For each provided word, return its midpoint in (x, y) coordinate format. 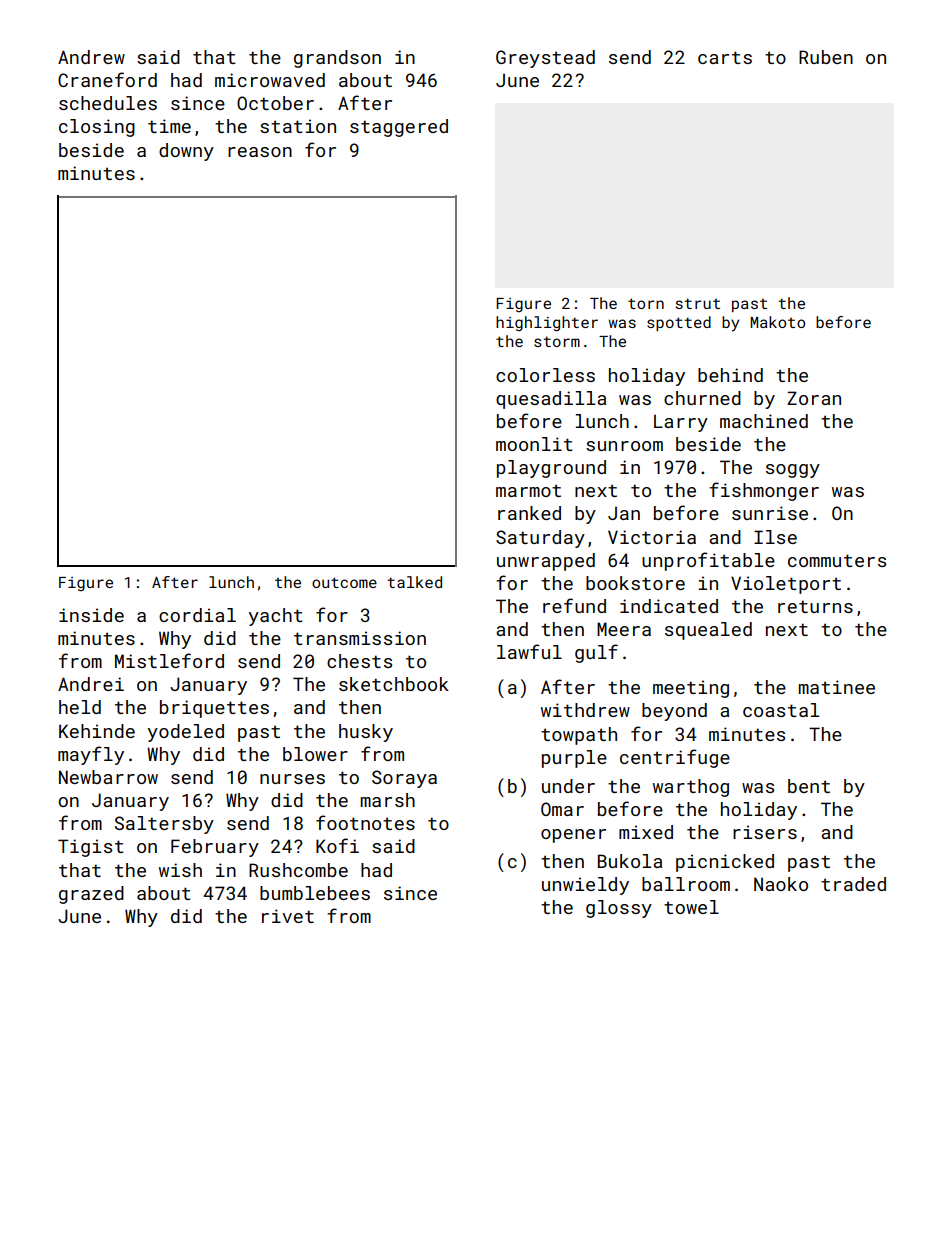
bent (809, 786)
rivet (288, 916)
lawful (529, 651)
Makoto (777, 322)
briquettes (214, 709)
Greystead (545, 59)
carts (725, 57)
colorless (545, 375)
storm (557, 341)
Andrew (91, 57)
